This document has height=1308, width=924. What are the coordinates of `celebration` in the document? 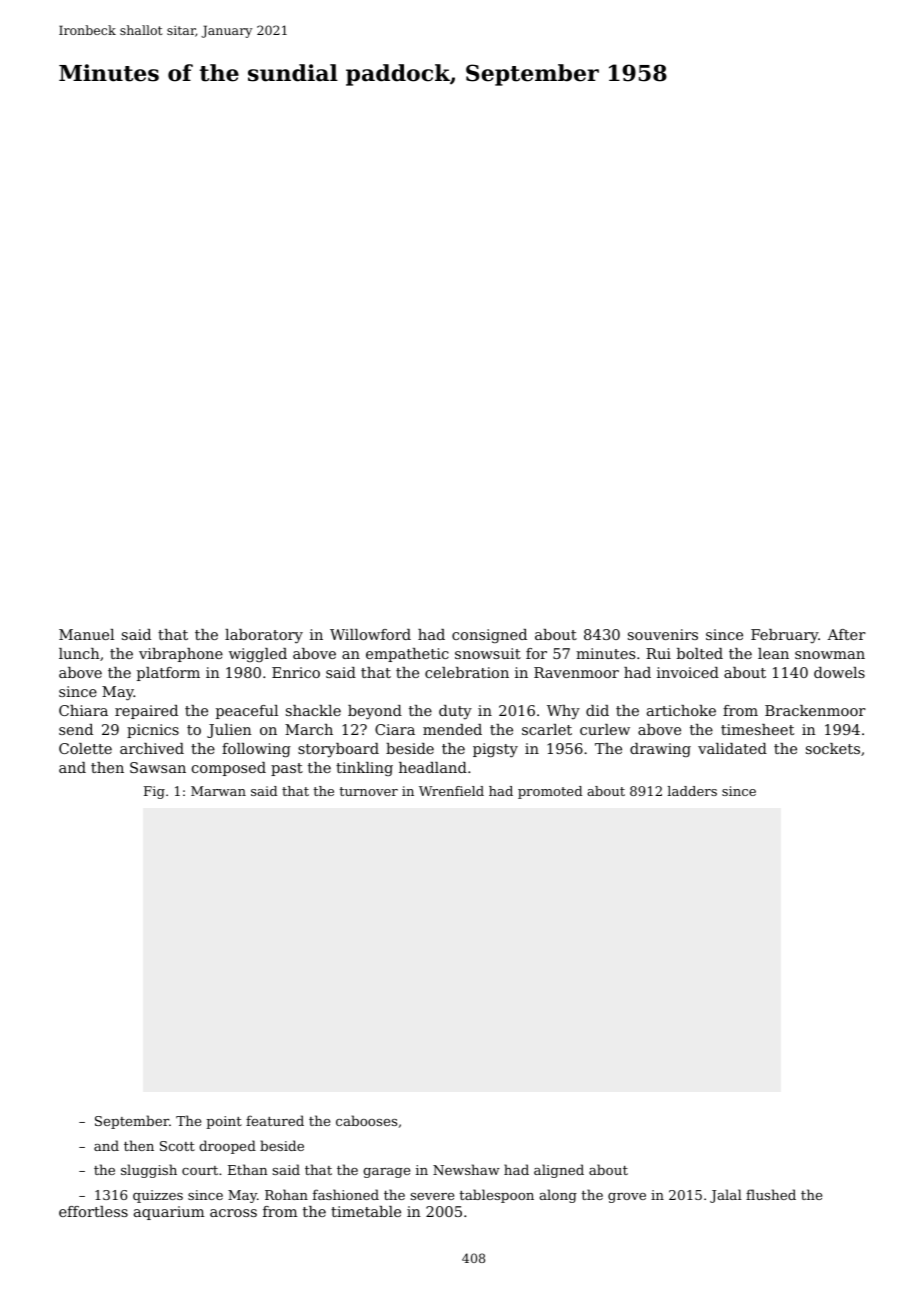 It's located at (467, 672).
